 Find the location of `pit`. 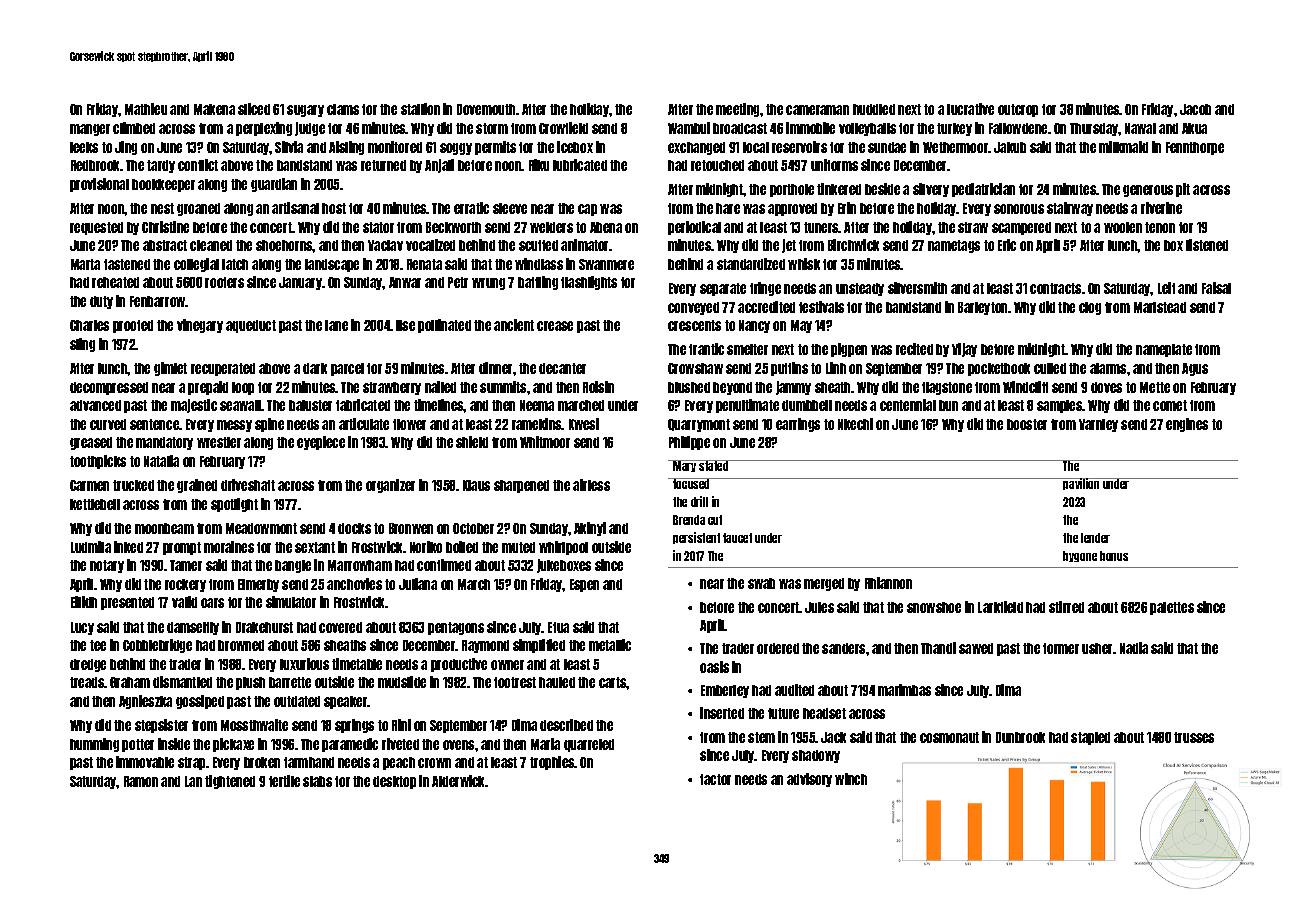

pit is located at coordinates (1183, 190).
